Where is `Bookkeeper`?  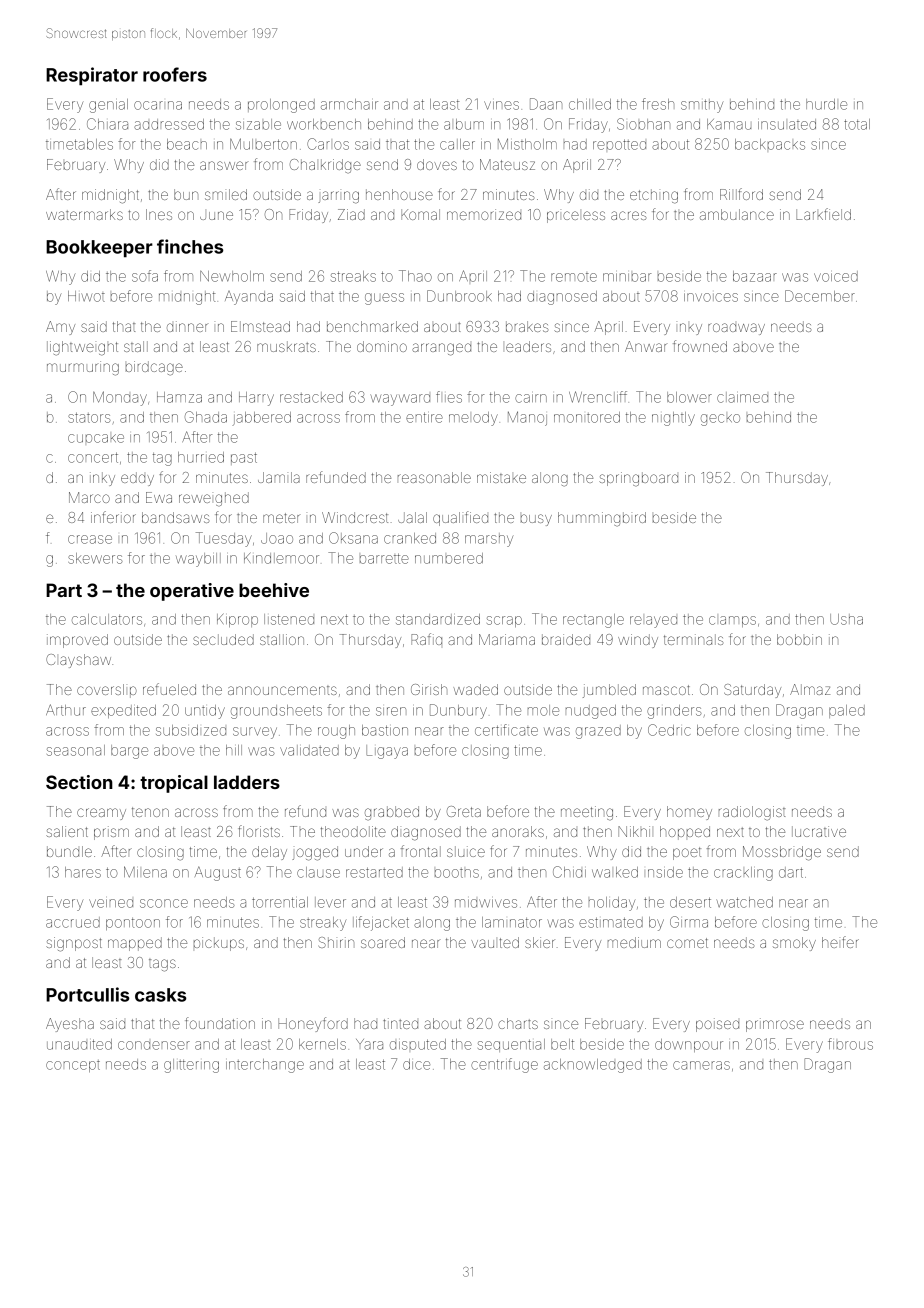
Bookkeeper is located at coordinates (99, 249).
